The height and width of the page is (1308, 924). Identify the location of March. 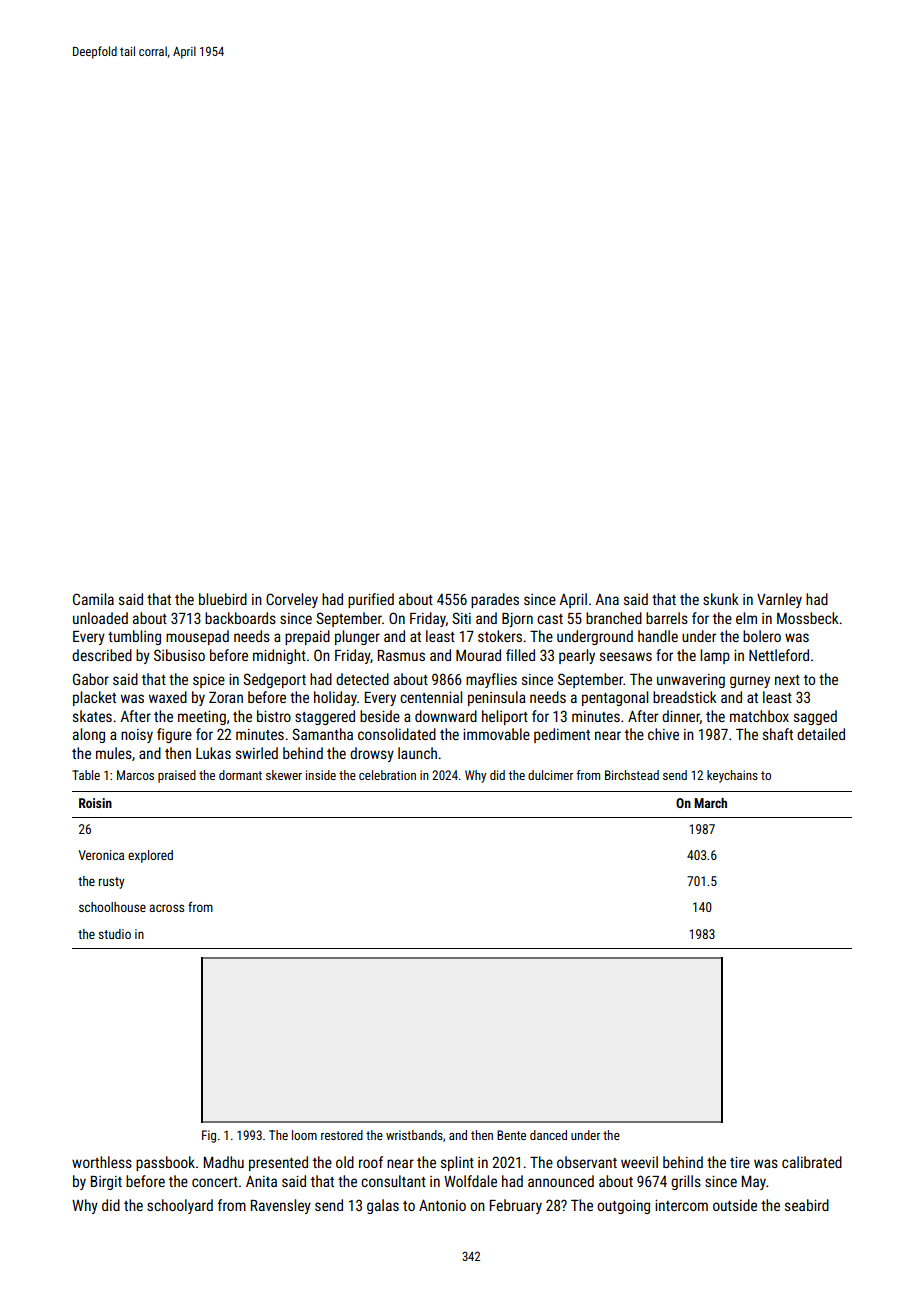
(710, 803).
